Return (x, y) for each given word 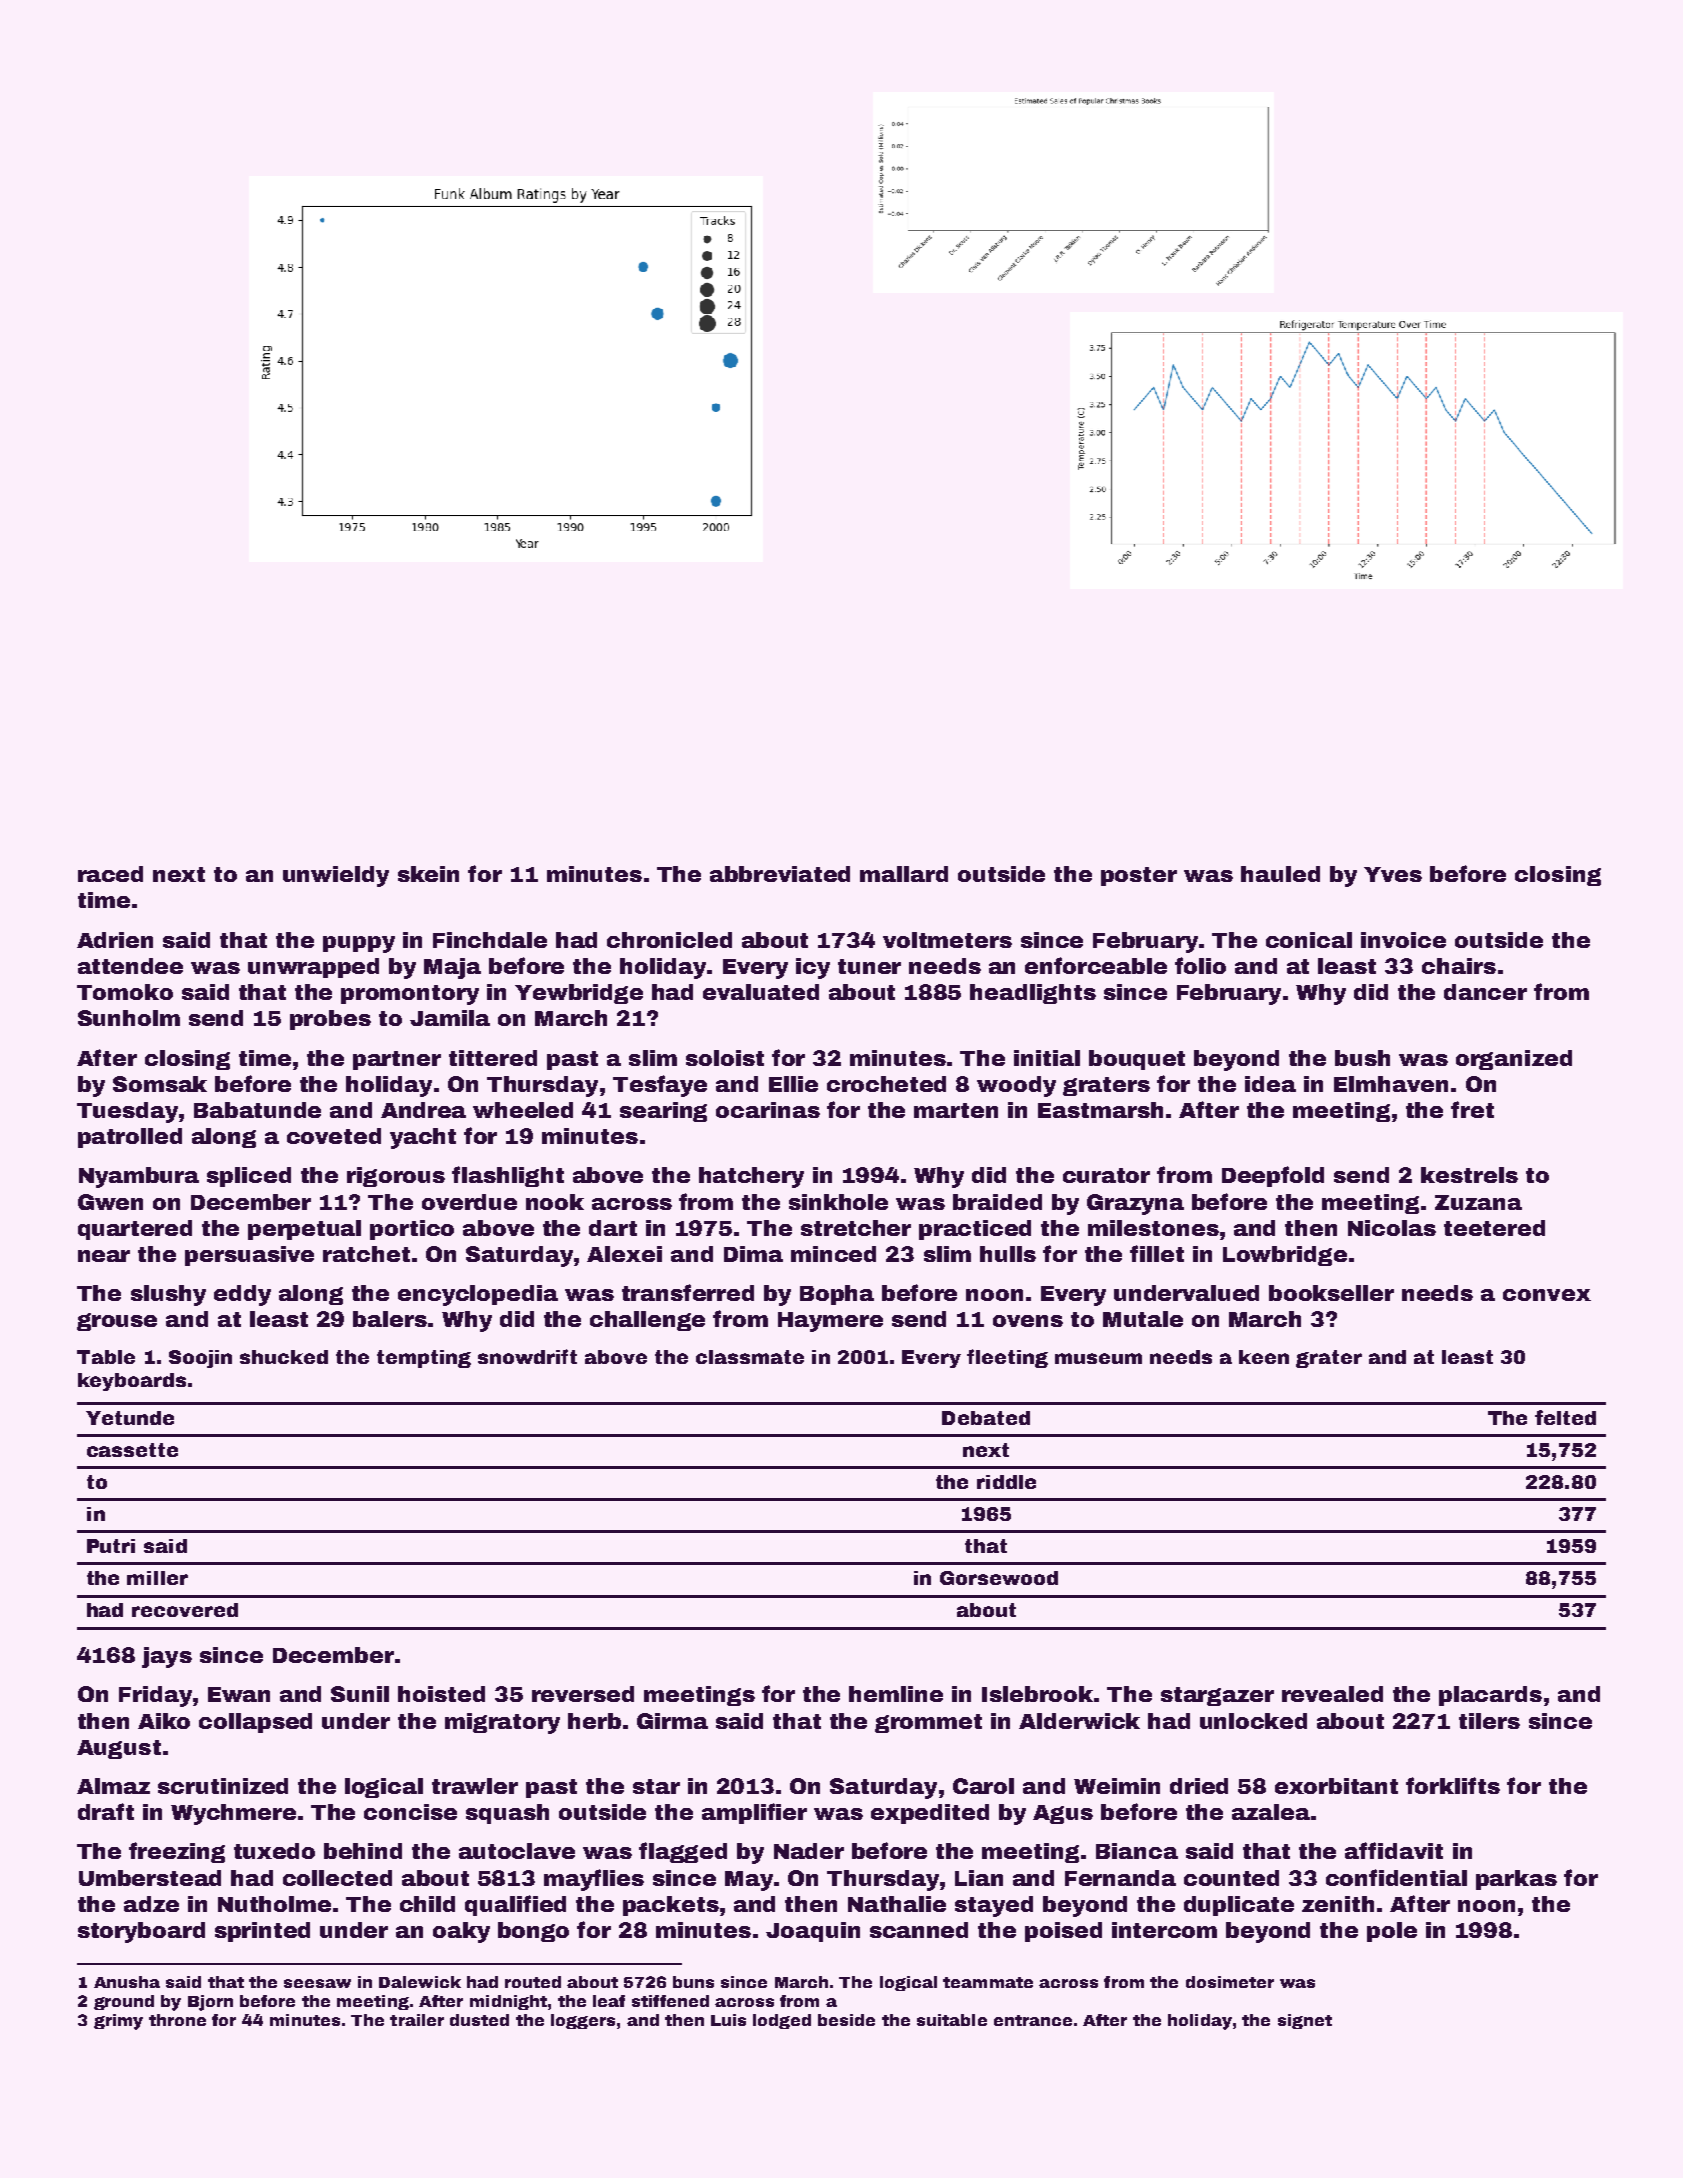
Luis (728, 2020)
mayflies (594, 1880)
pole (1392, 1932)
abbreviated (780, 874)
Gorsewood (999, 1578)
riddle (1006, 1482)
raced (110, 874)
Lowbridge (1285, 1256)
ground (124, 2002)
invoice (1403, 940)
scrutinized (223, 1786)
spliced (249, 1177)
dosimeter (1230, 1982)
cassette (132, 1450)
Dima (753, 1254)
